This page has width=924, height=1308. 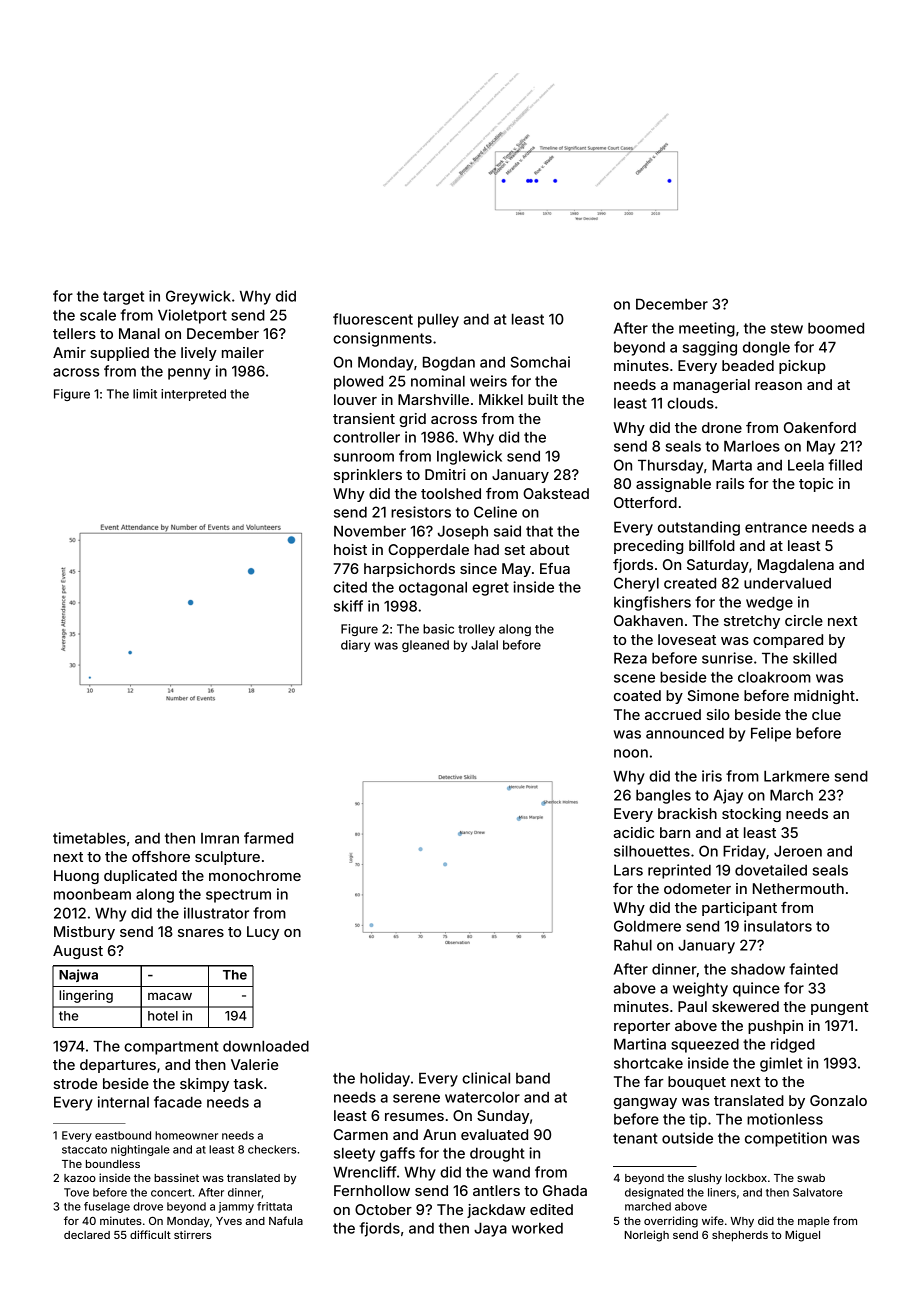 What do you see at coordinates (373, 319) in the page?
I see `fluorescent` at bounding box center [373, 319].
